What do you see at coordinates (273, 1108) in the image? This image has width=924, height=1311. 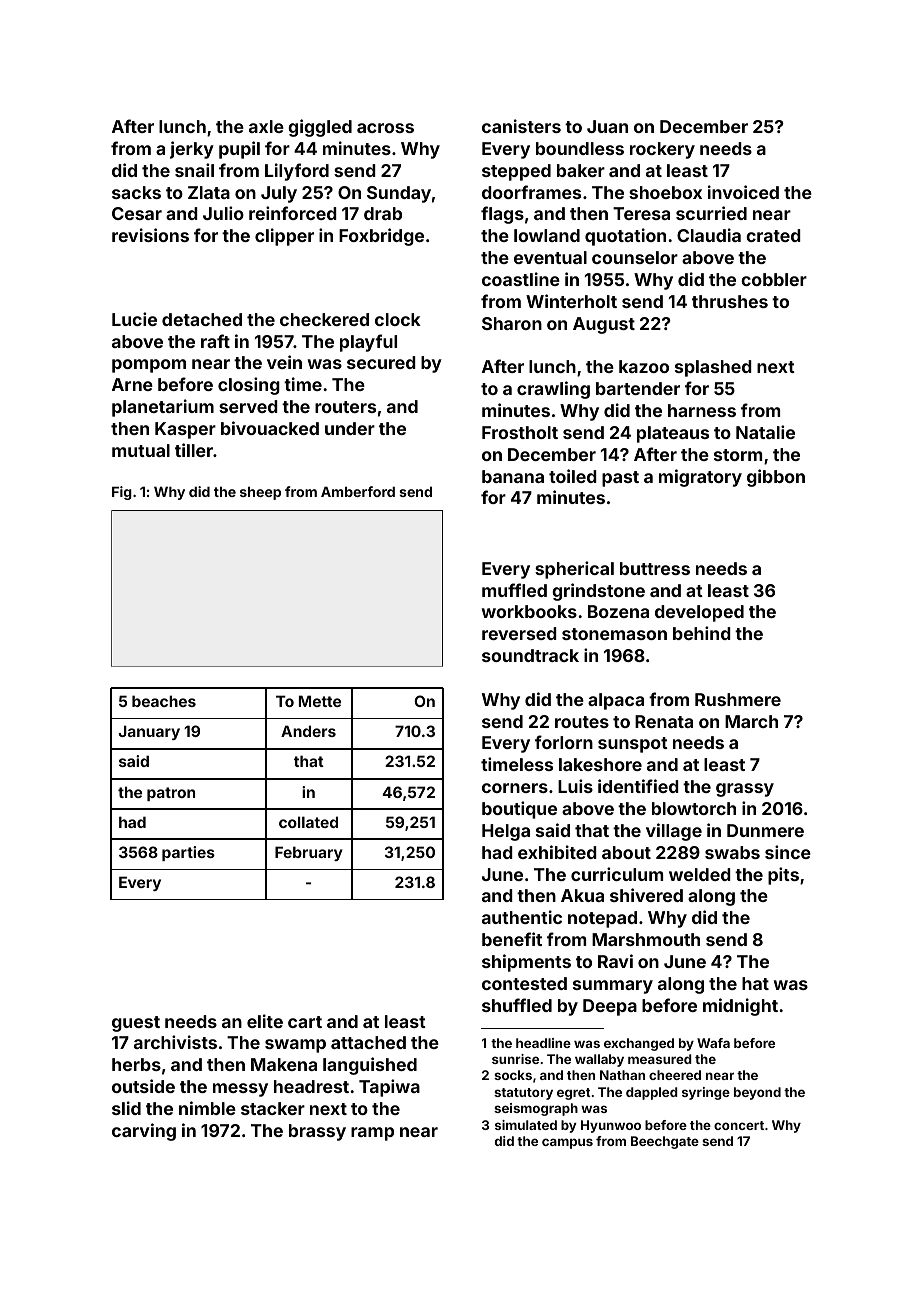 I see `stacker` at bounding box center [273, 1108].
